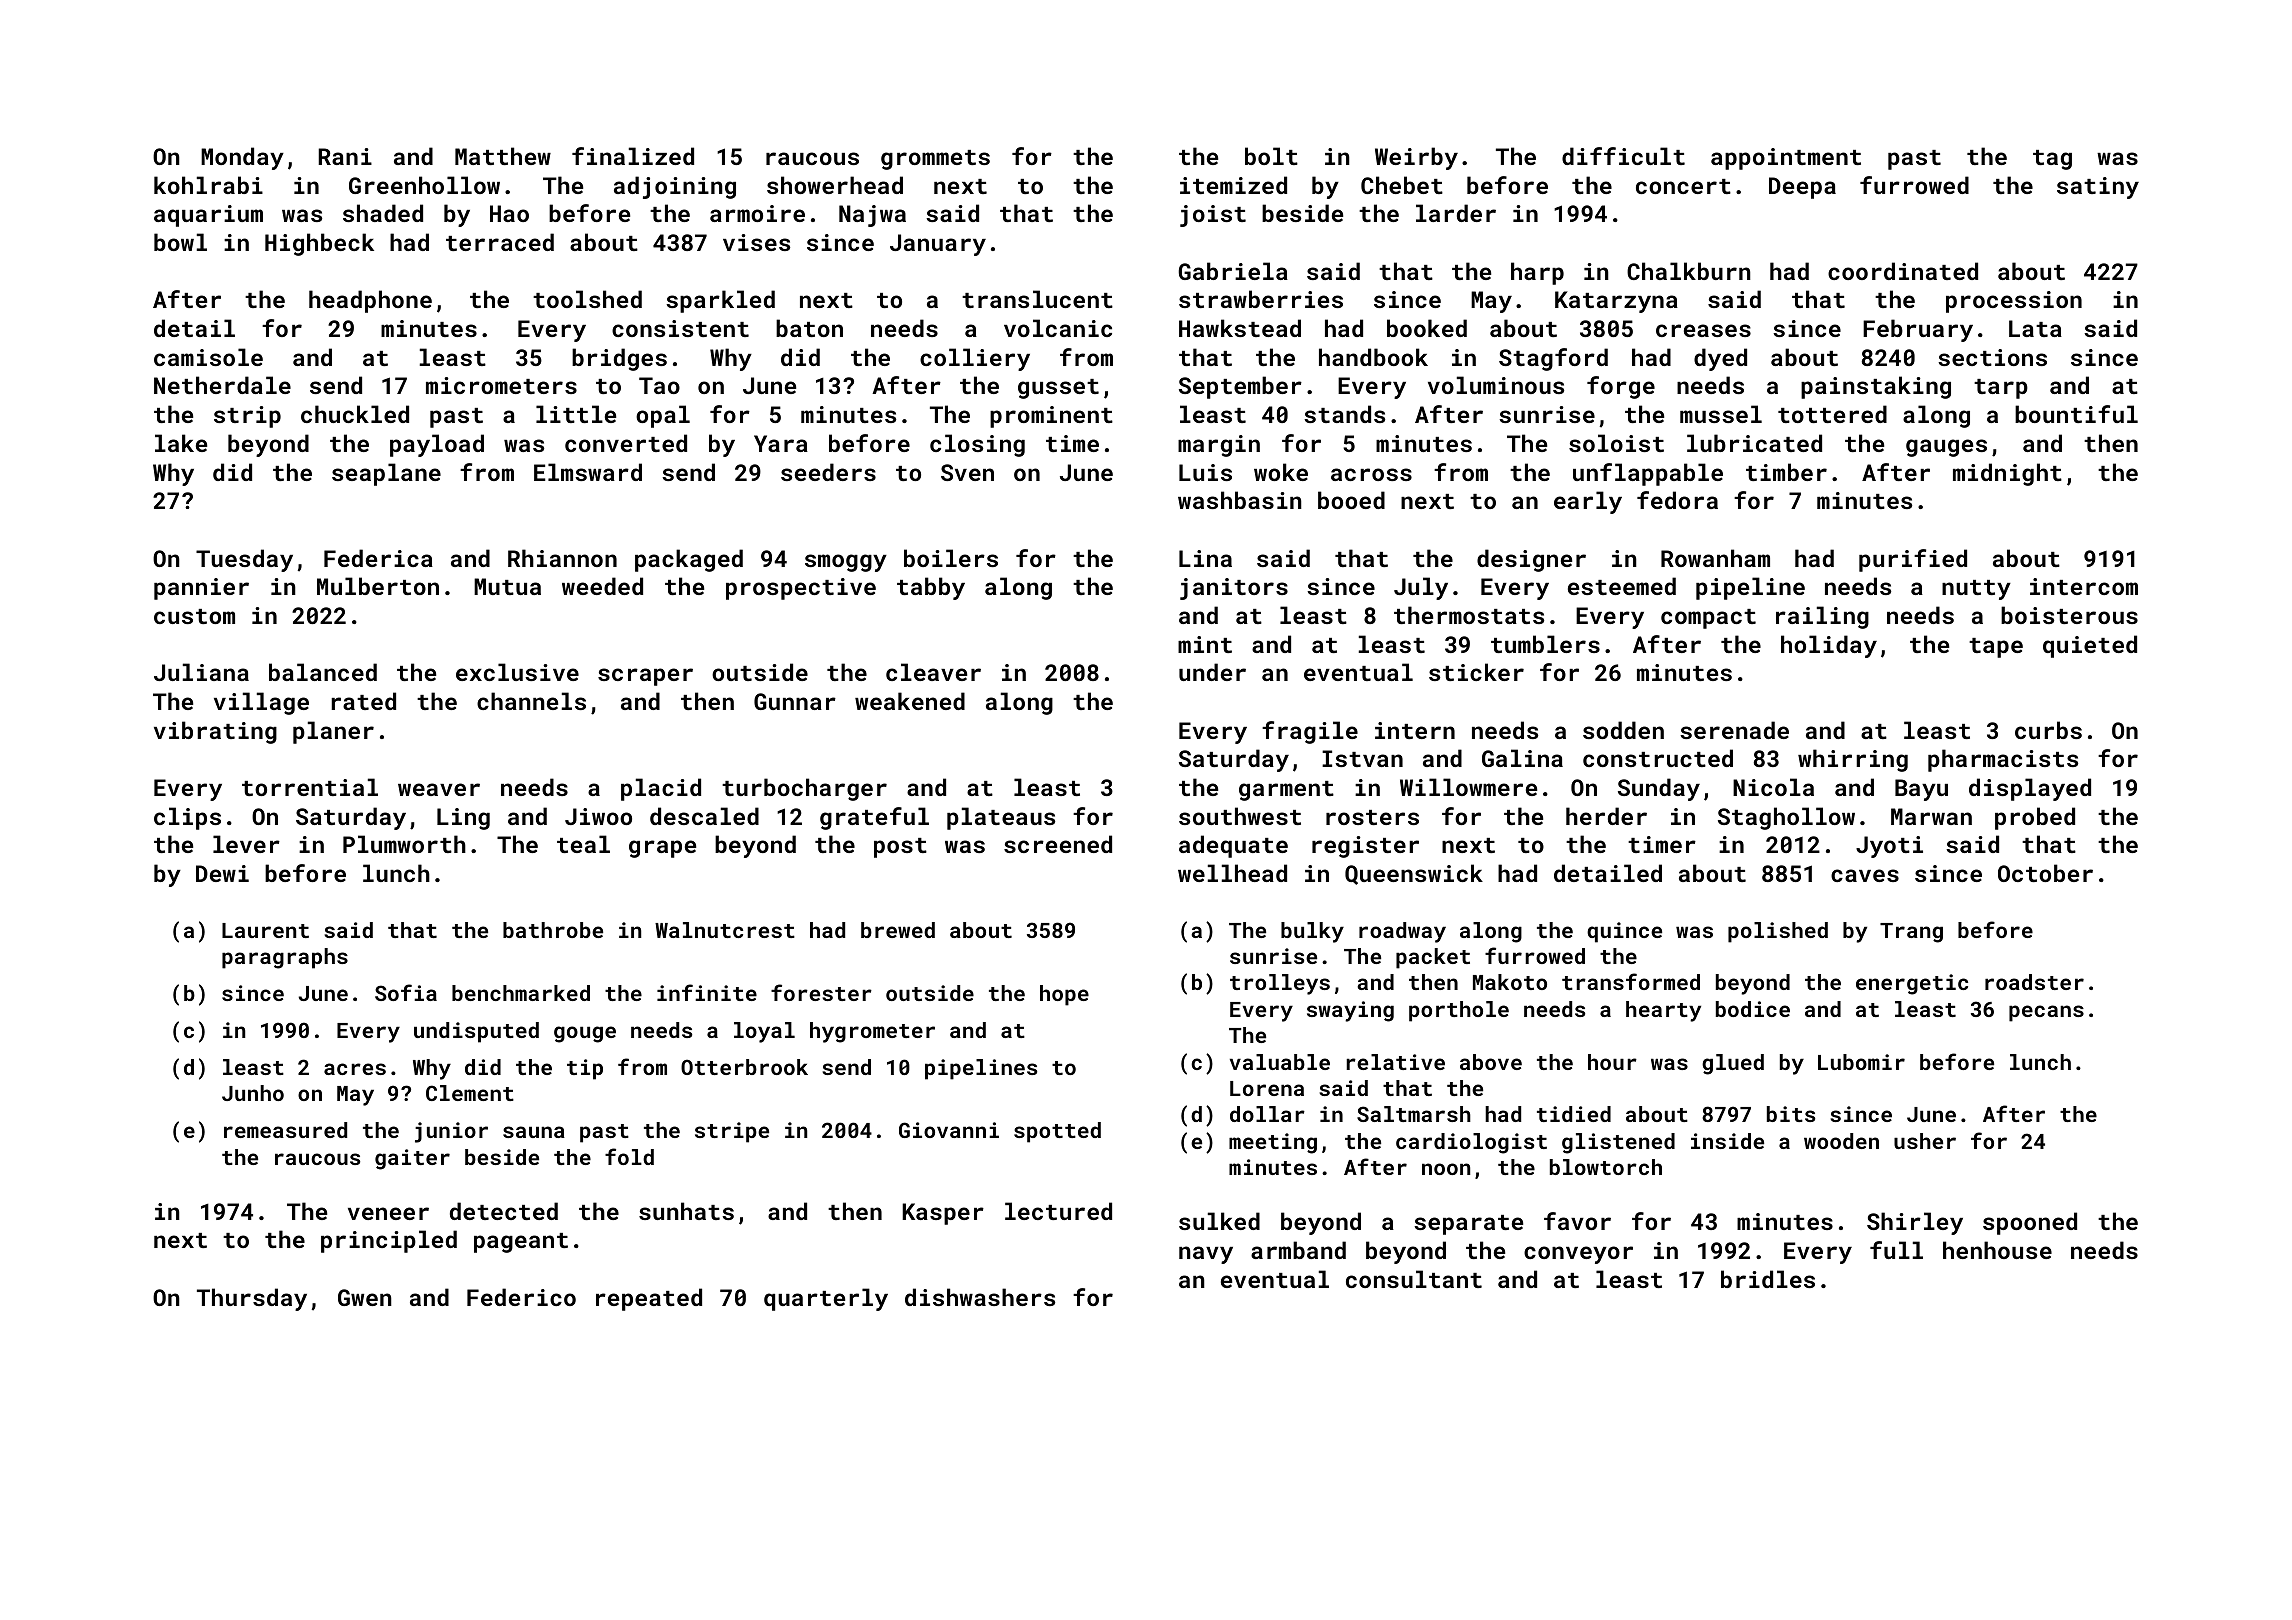 The width and height of the image is (2292, 1620). What do you see at coordinates (333, 732) in the image?
I see `planer` at bounding box center [333, 732].
